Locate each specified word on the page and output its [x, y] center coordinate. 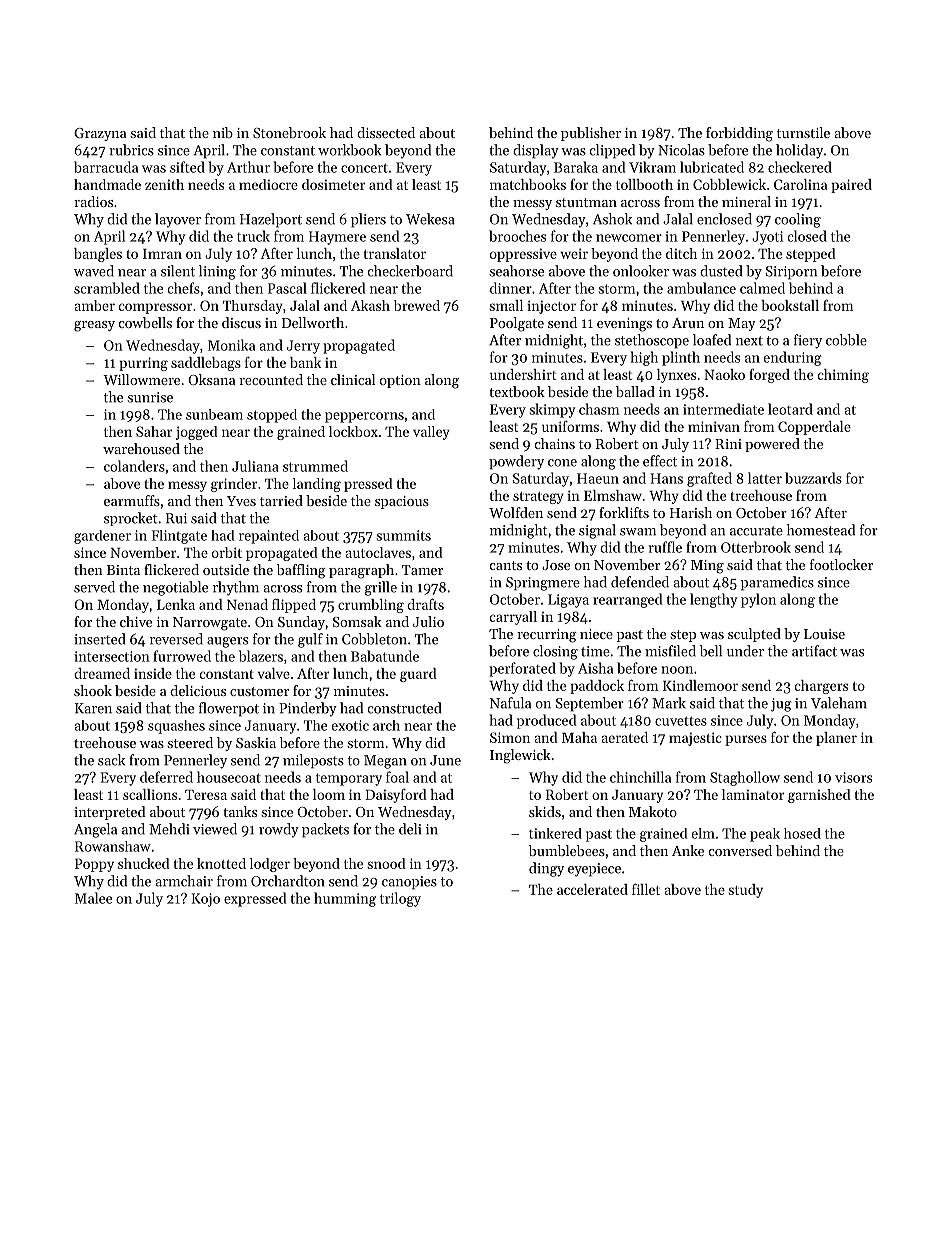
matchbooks [528, 184]
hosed [802, 833]
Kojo [205, 900]
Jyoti [767, 238]
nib [223, 132]
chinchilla [640, 777]
